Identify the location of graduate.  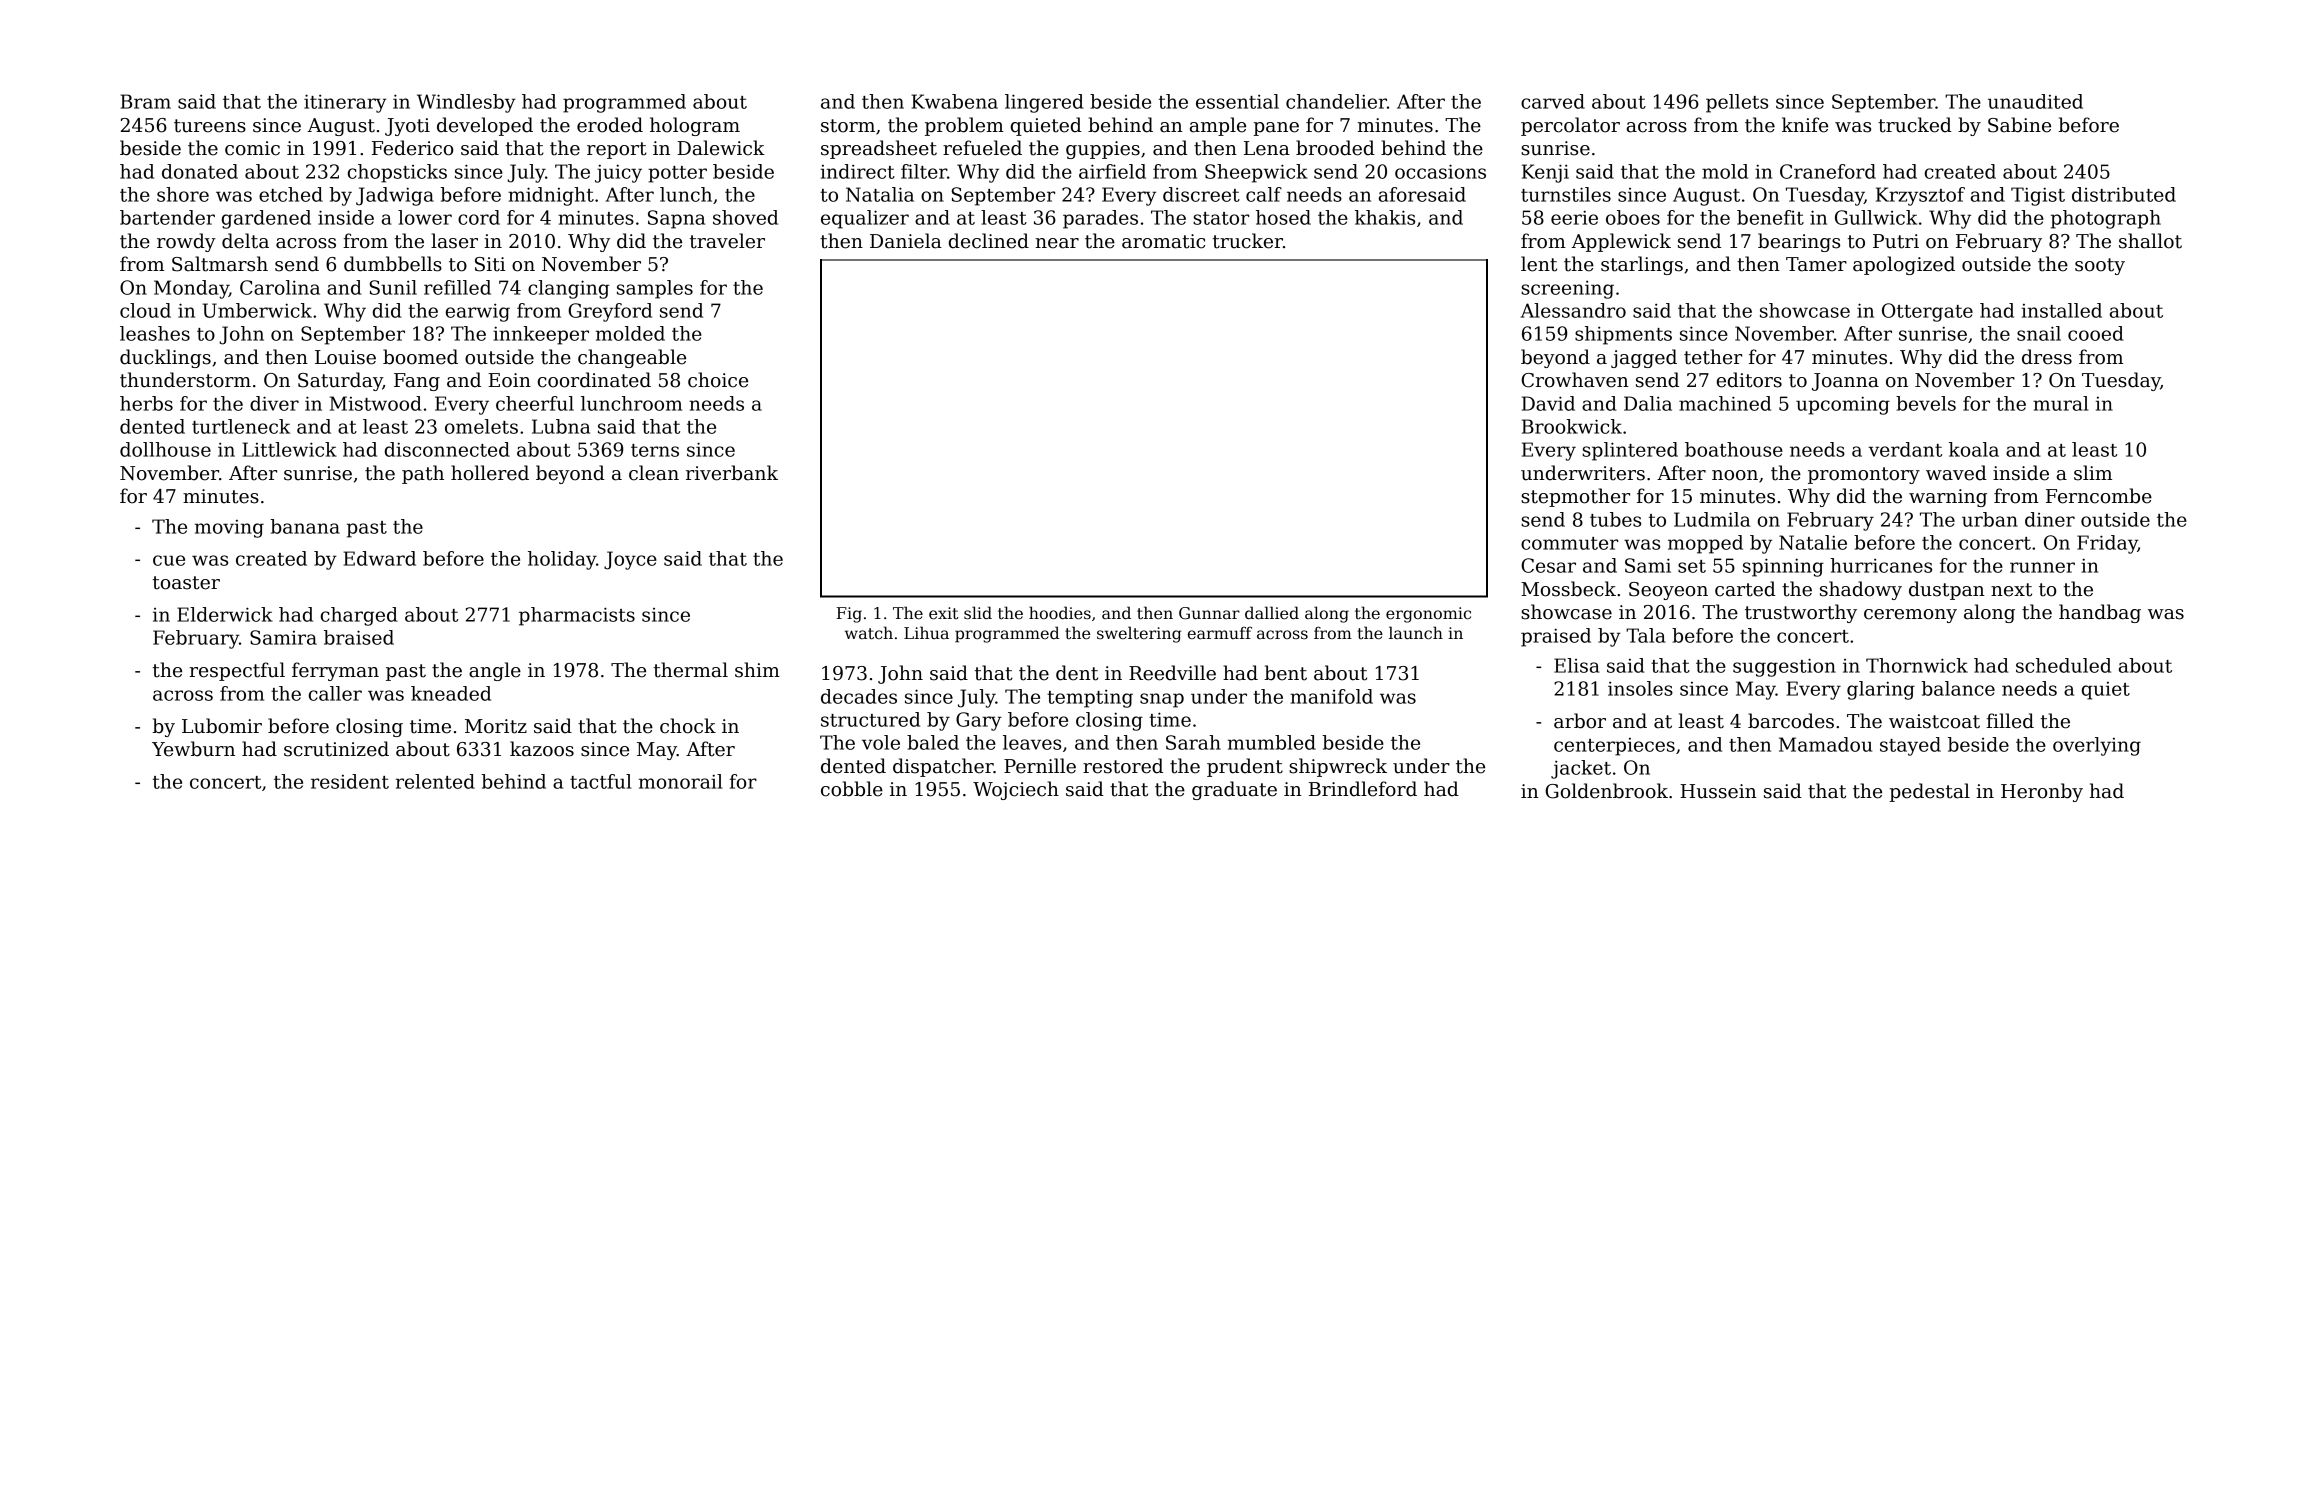
(1234, 790).
